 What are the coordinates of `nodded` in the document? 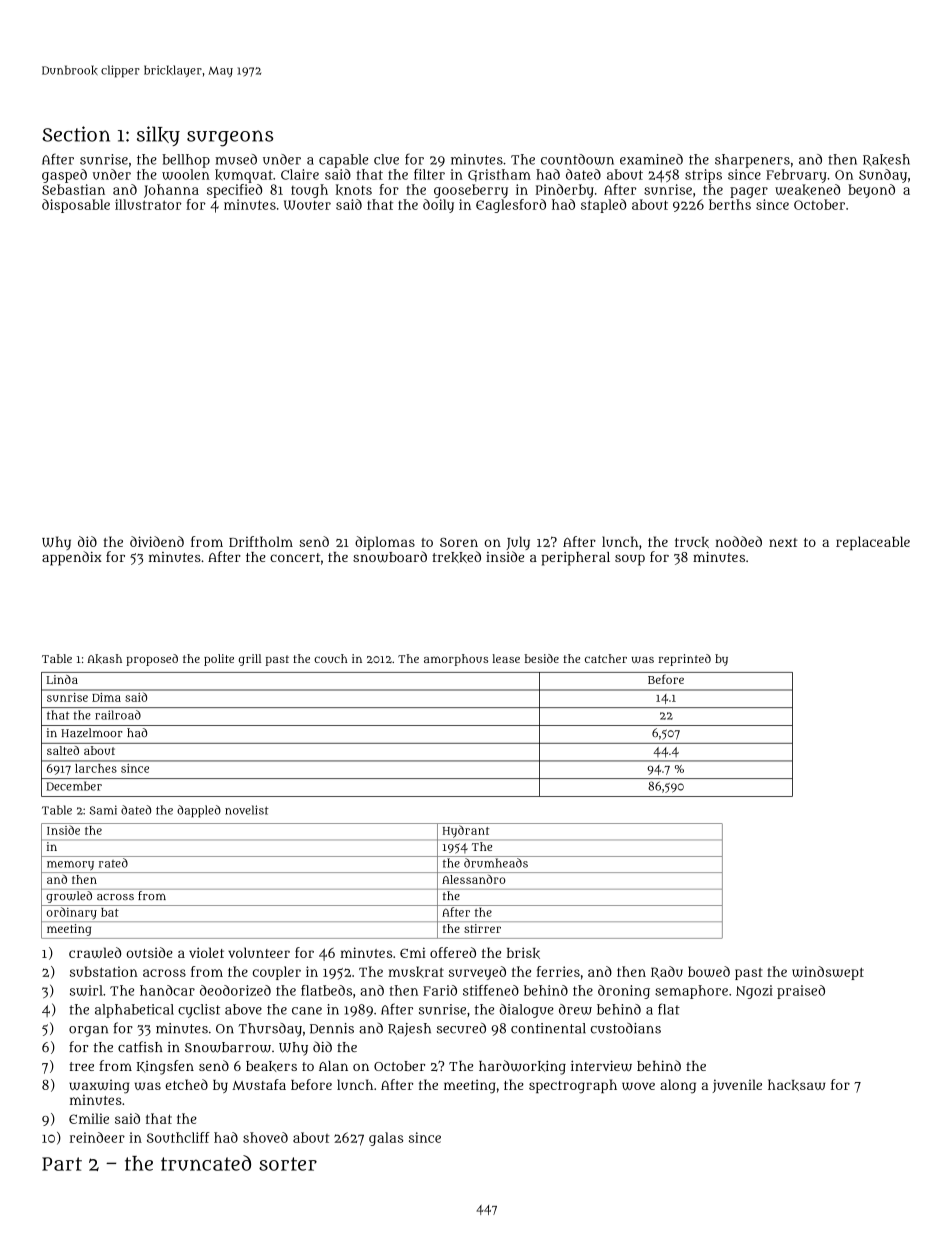 It's located at (739, 541).
